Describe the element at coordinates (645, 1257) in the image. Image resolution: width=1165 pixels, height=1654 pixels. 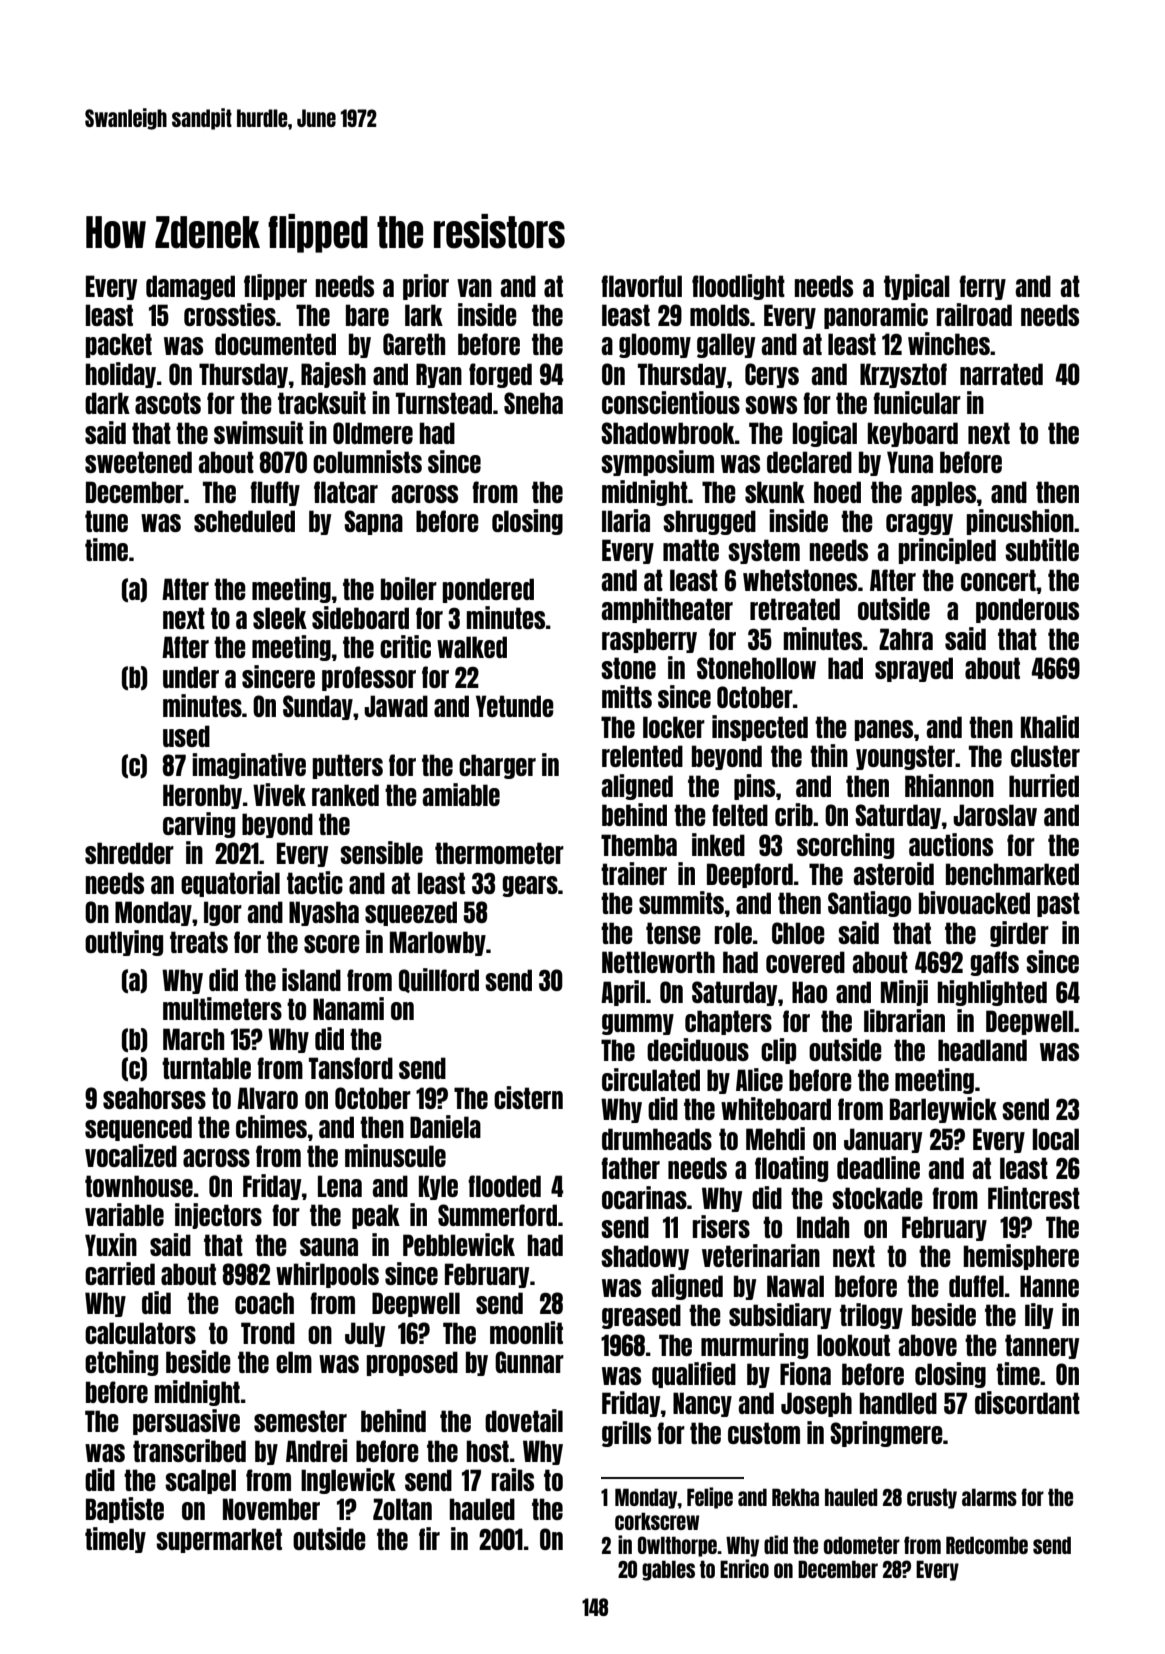
I see `shadowy` at that location.
